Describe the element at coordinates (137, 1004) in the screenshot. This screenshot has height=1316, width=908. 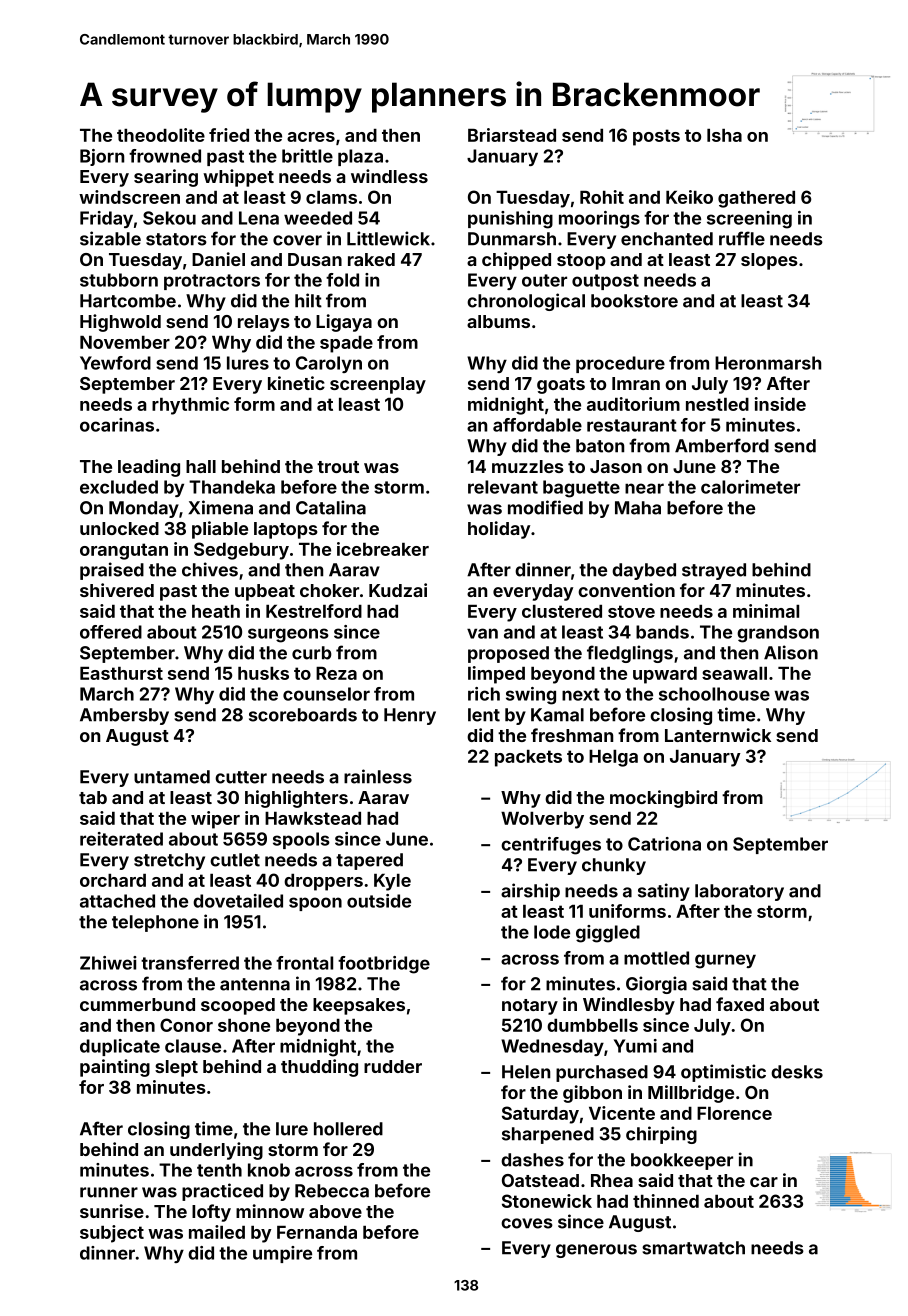
I see `cummerbund` at that location.
